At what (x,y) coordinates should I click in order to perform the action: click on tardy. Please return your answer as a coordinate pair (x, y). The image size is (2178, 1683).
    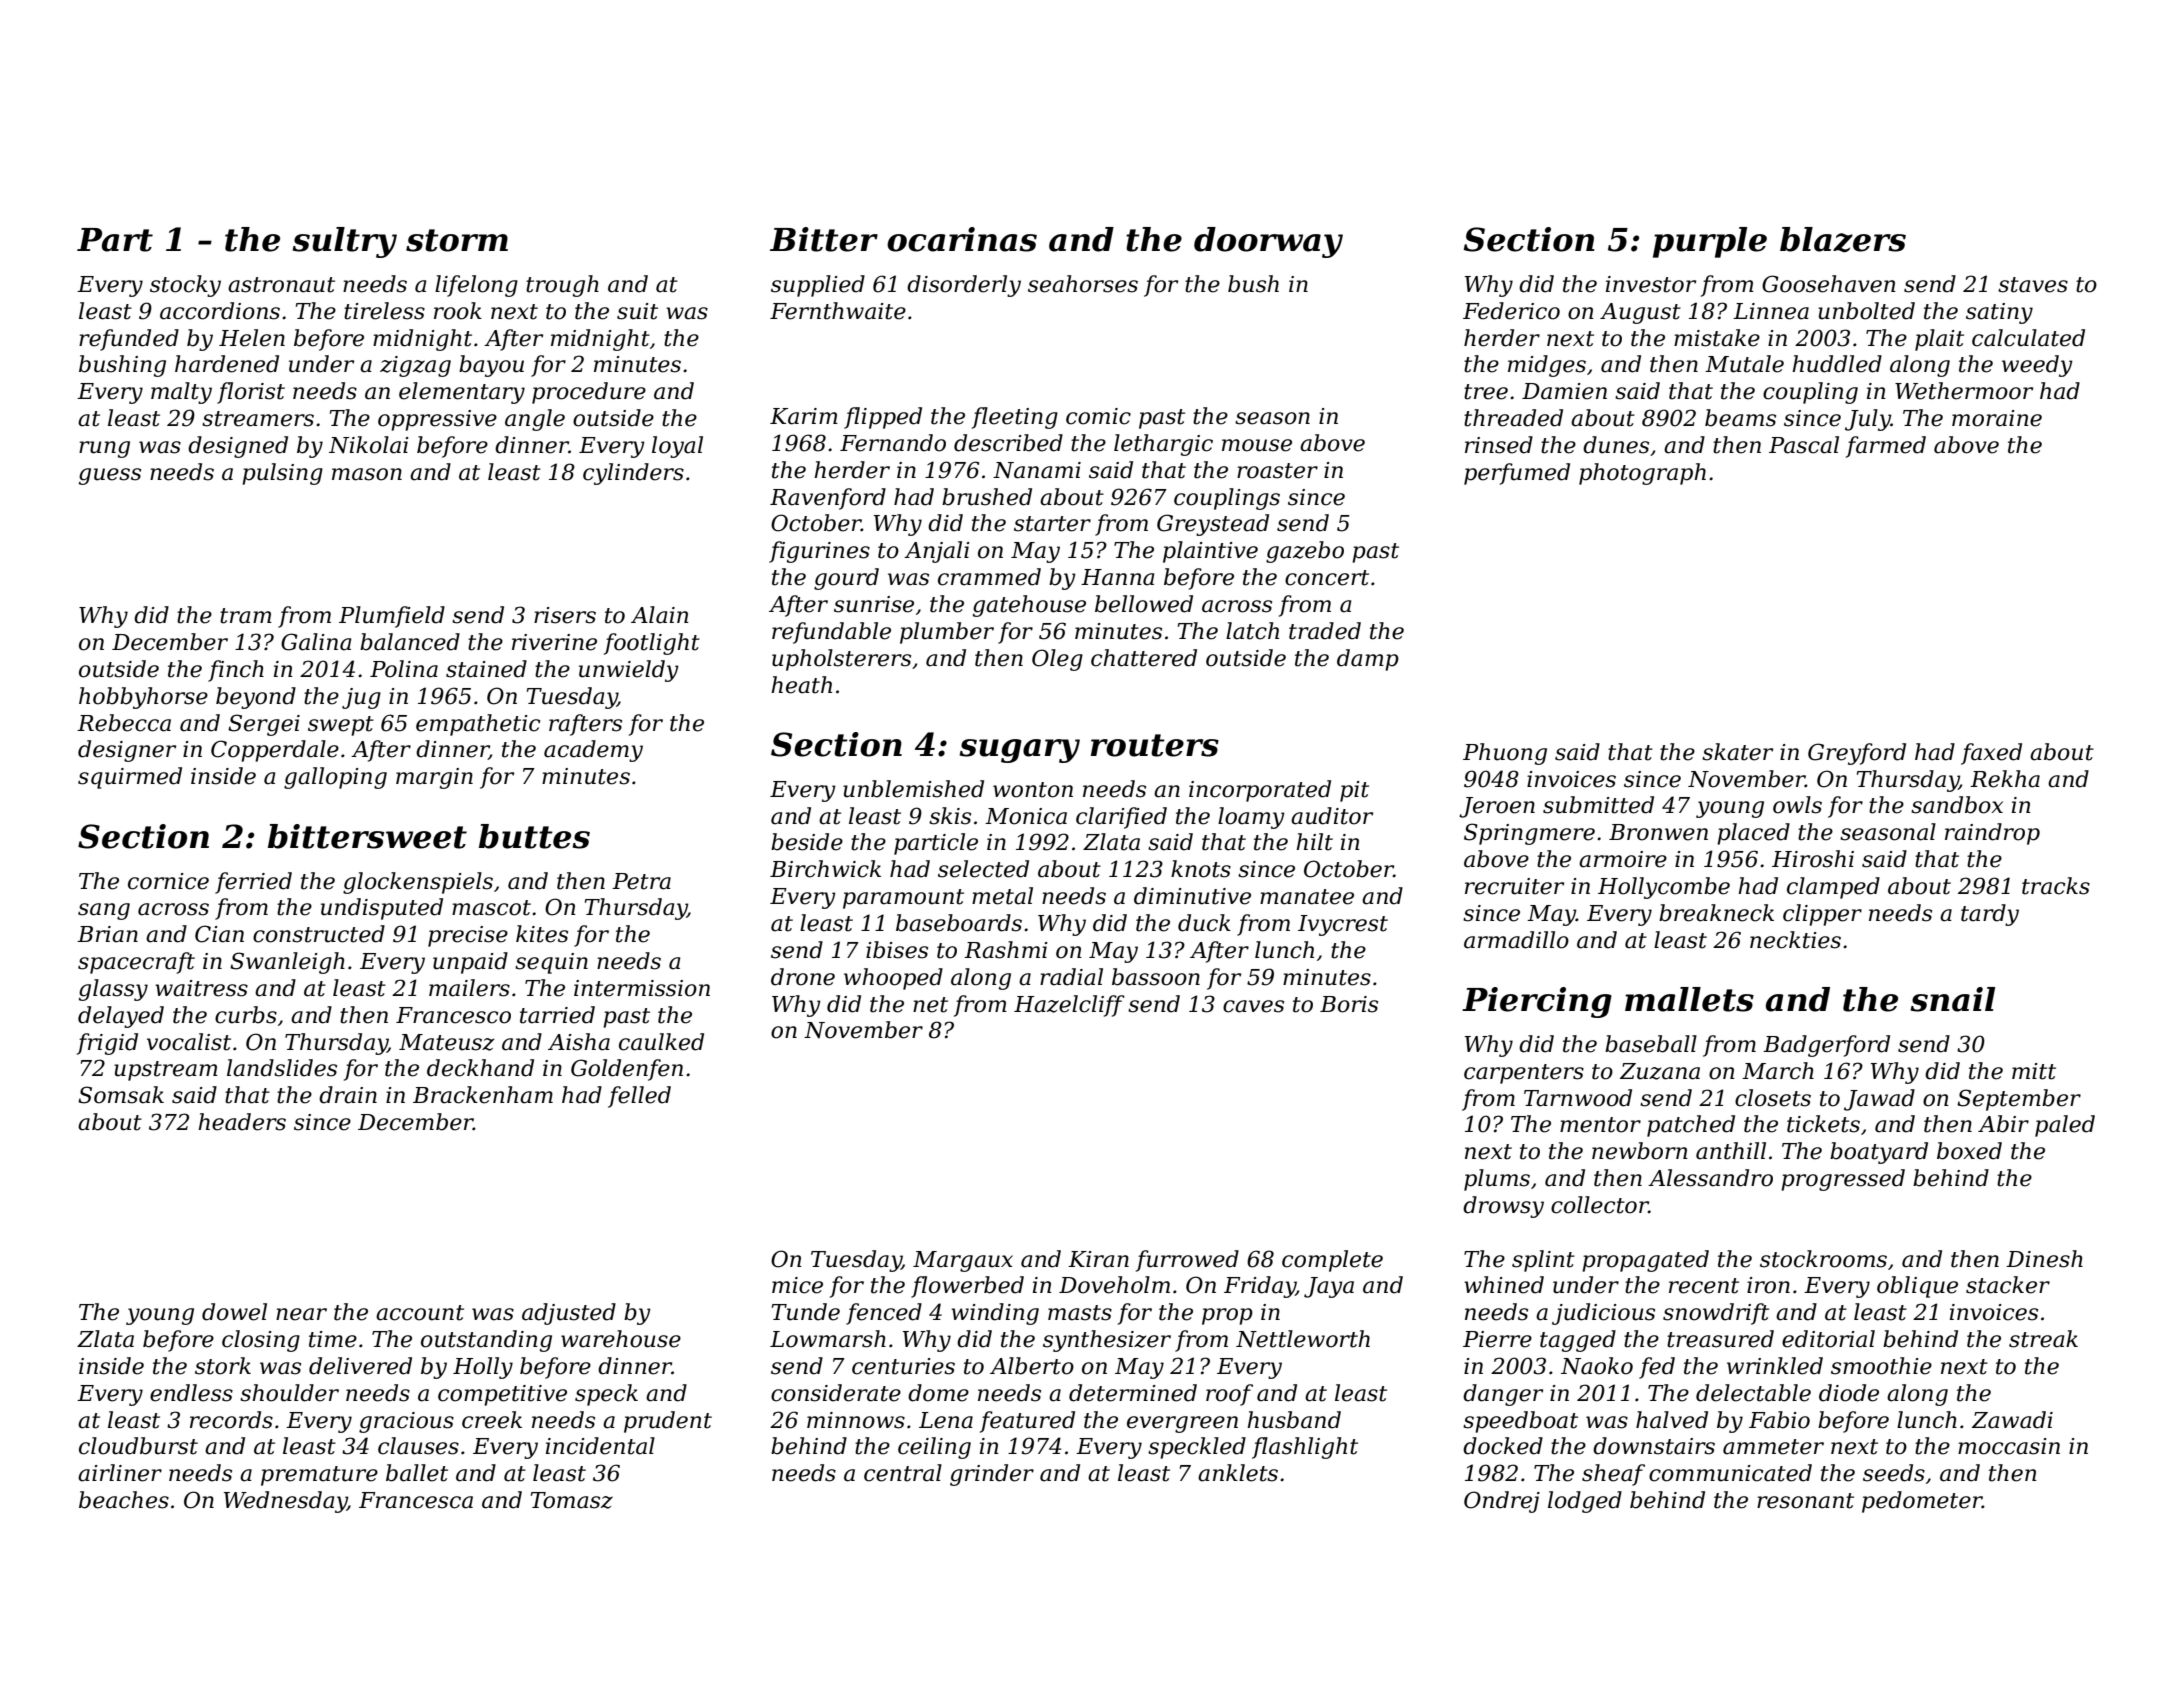
    Looking at the image, I should click on (1990, 915).
